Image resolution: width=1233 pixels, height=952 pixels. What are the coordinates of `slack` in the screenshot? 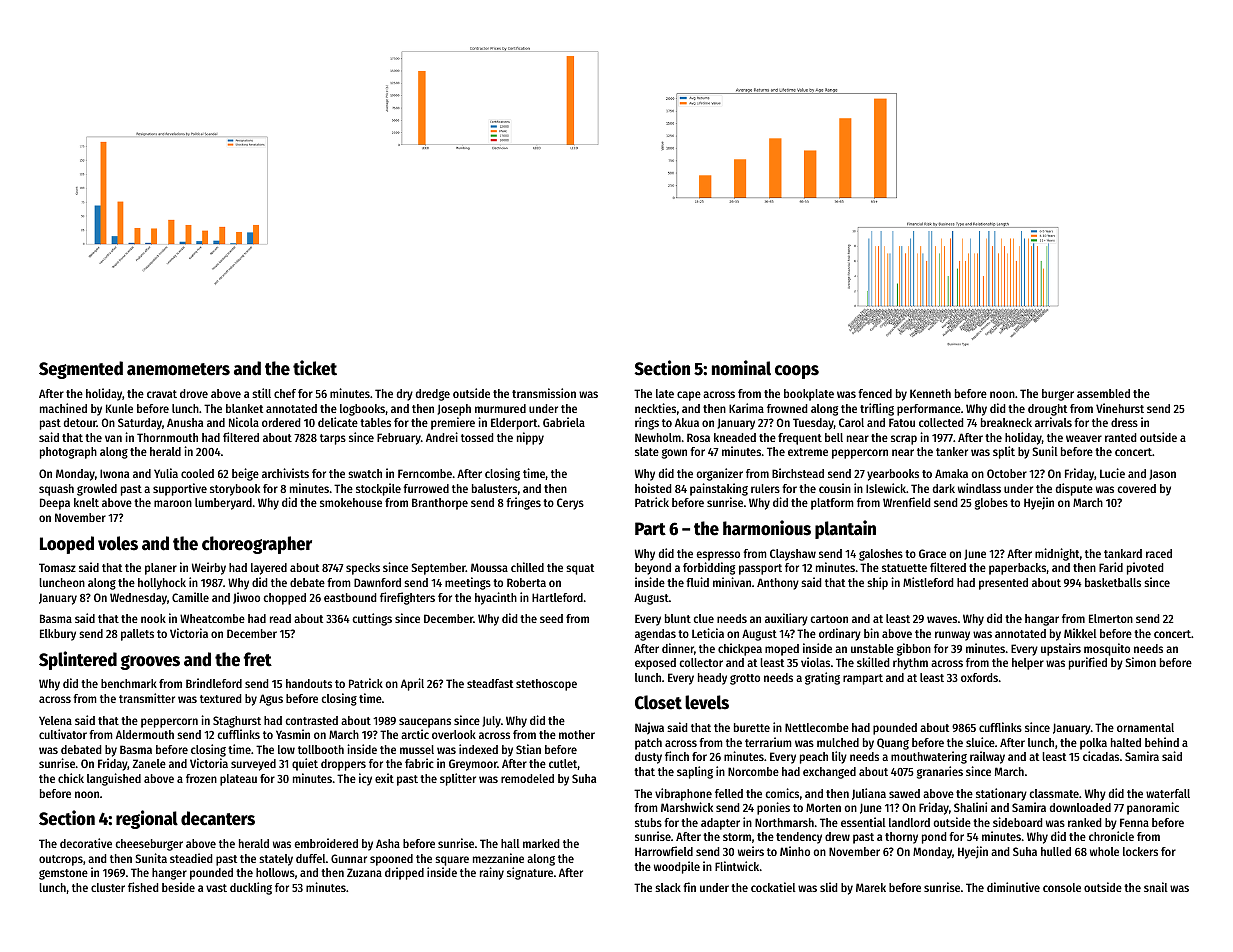 It's located at (668, 887).
